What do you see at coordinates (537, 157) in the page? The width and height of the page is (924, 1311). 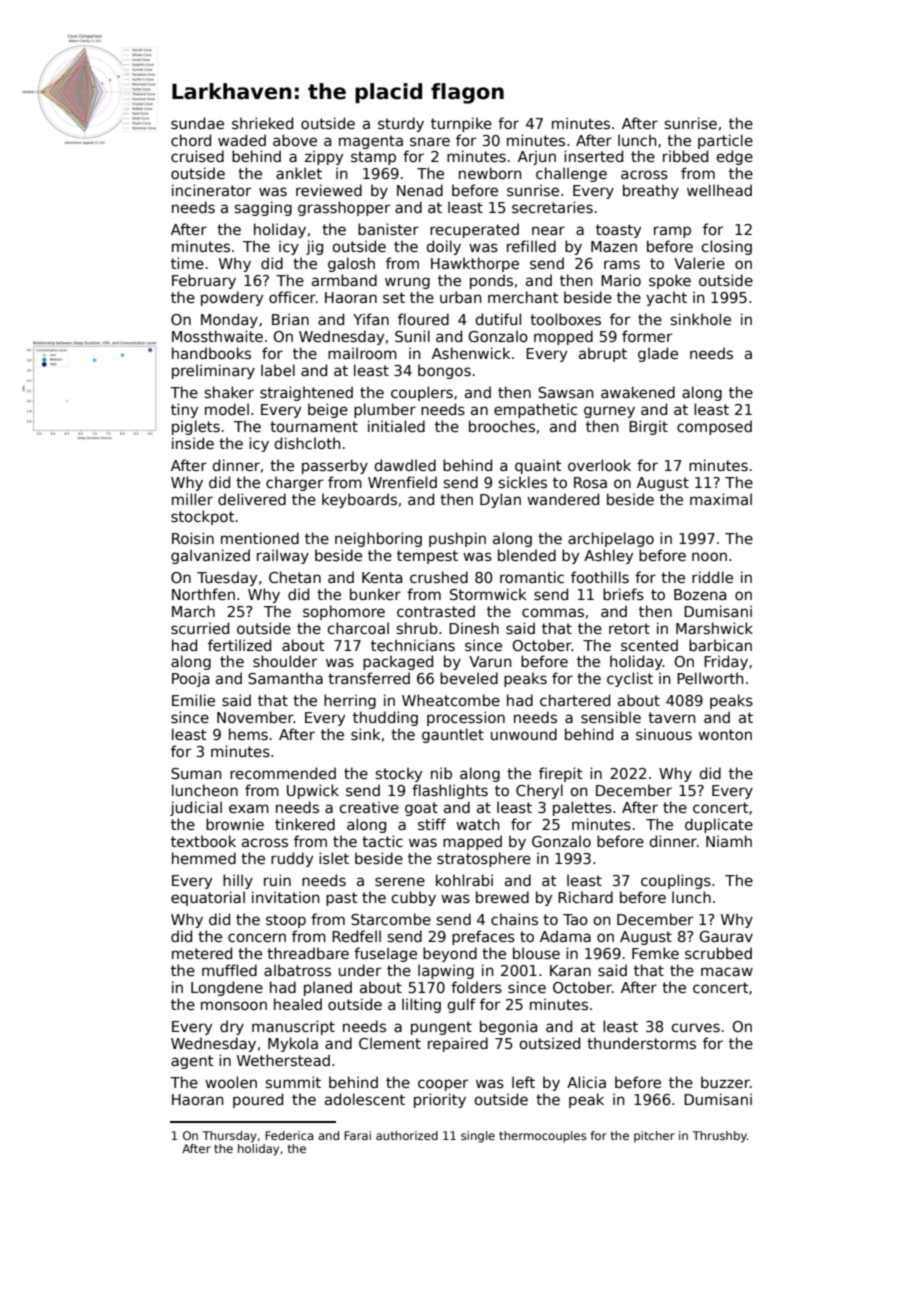 I see `Arjun` at bounding box center [537, 157].
